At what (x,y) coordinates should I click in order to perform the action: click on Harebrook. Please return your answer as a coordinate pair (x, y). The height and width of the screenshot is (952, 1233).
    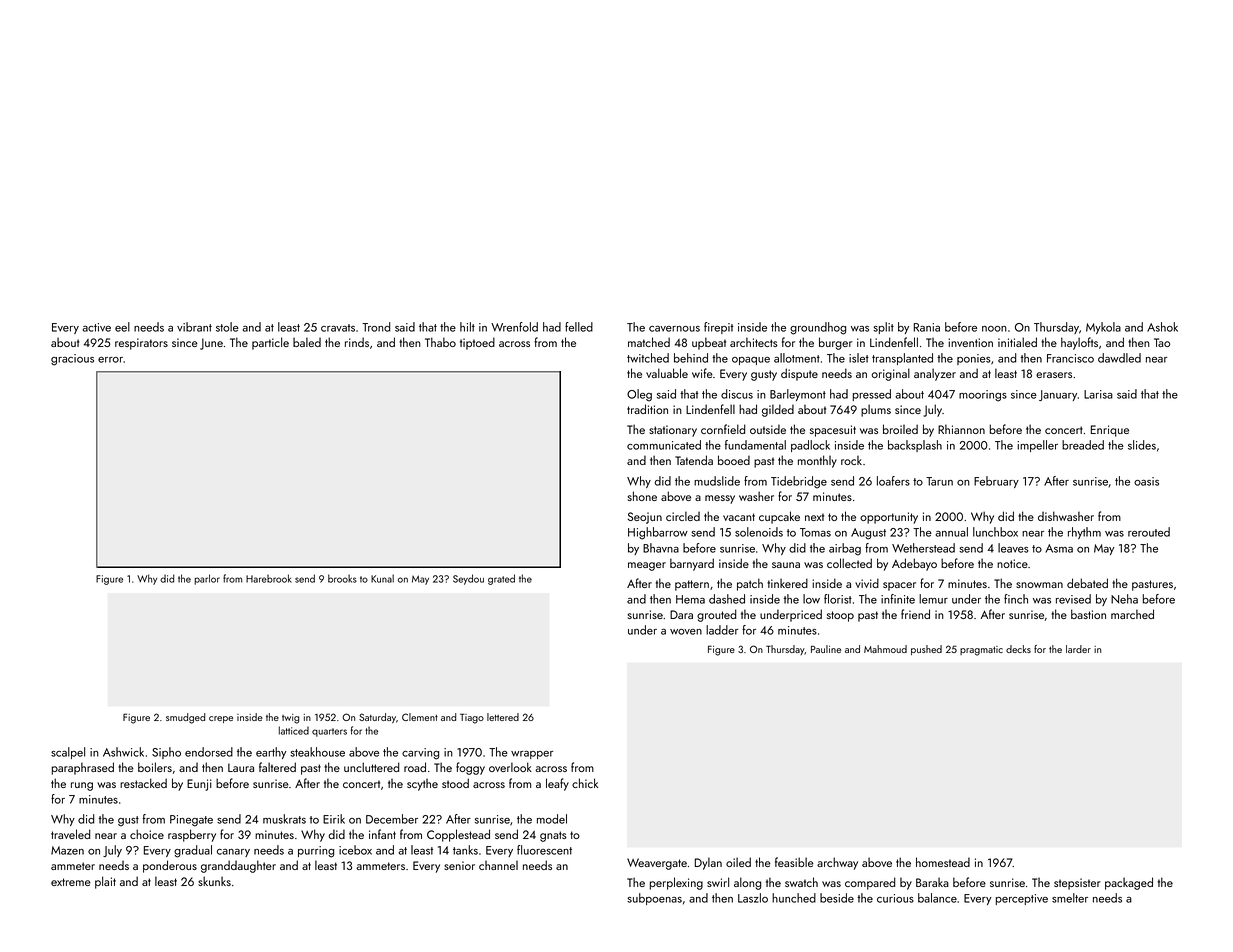
    Looking at the image, I should click on (269, 578).
